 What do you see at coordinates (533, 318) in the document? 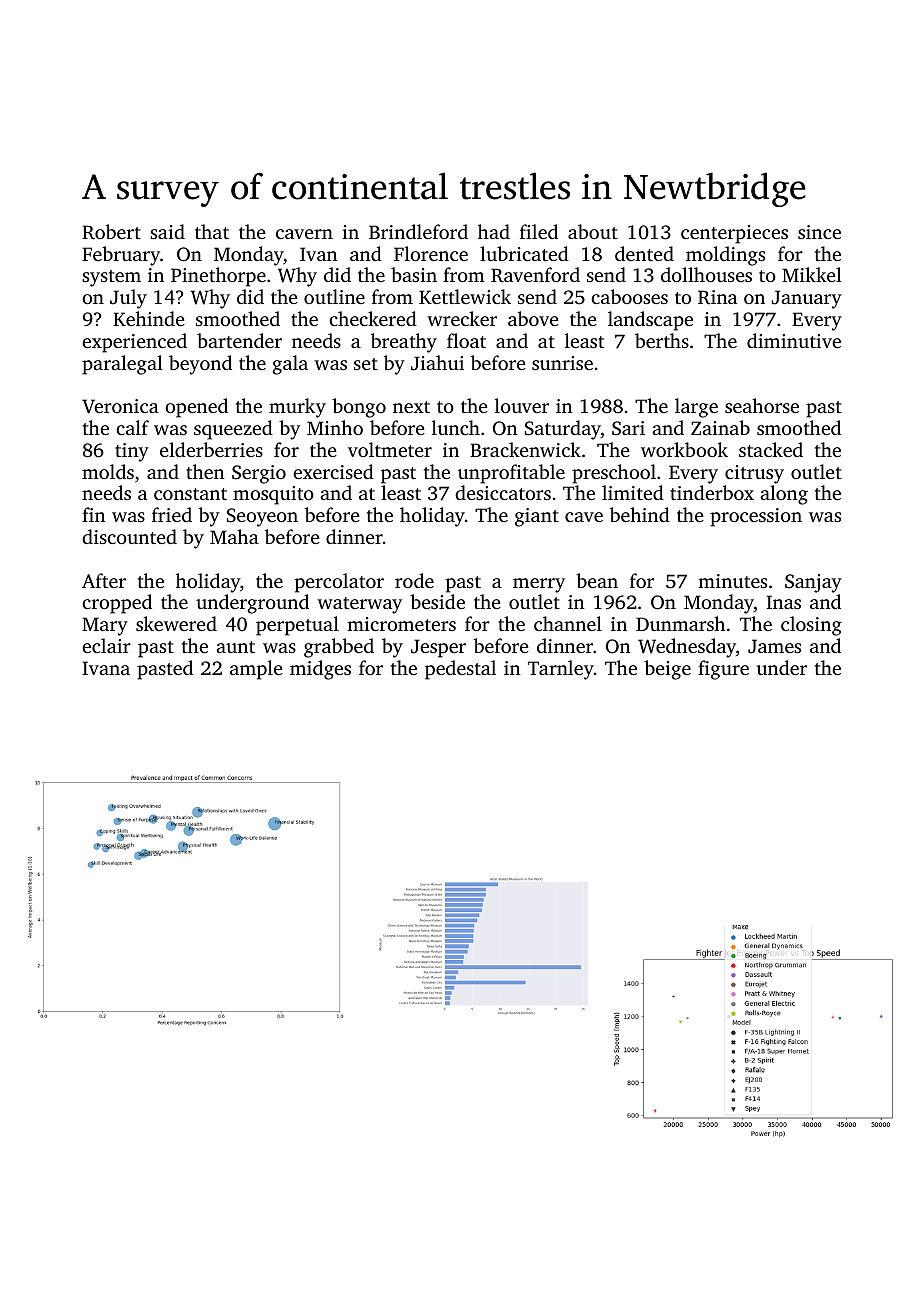
I see `above` at bounding box center [533, 318].
